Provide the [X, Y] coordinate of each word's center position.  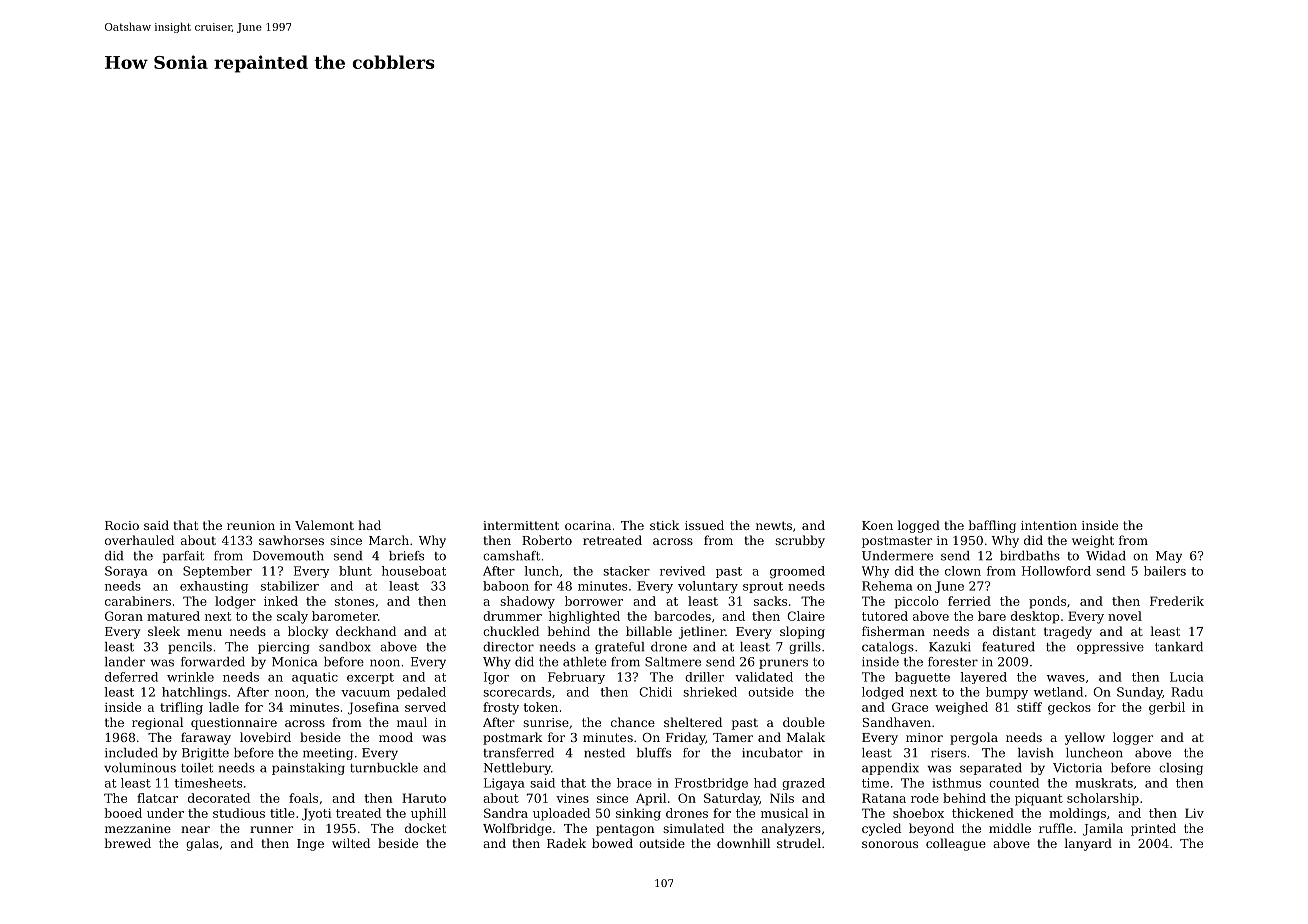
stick [664, 525]
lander [125, 662]
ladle [224, 707]
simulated [693, 828]
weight [1093, 541]
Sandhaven [897, 722]
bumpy [1007, 693]
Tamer [733, 737]
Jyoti [317, 814]
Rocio [122, 525]
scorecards [517, 692]
